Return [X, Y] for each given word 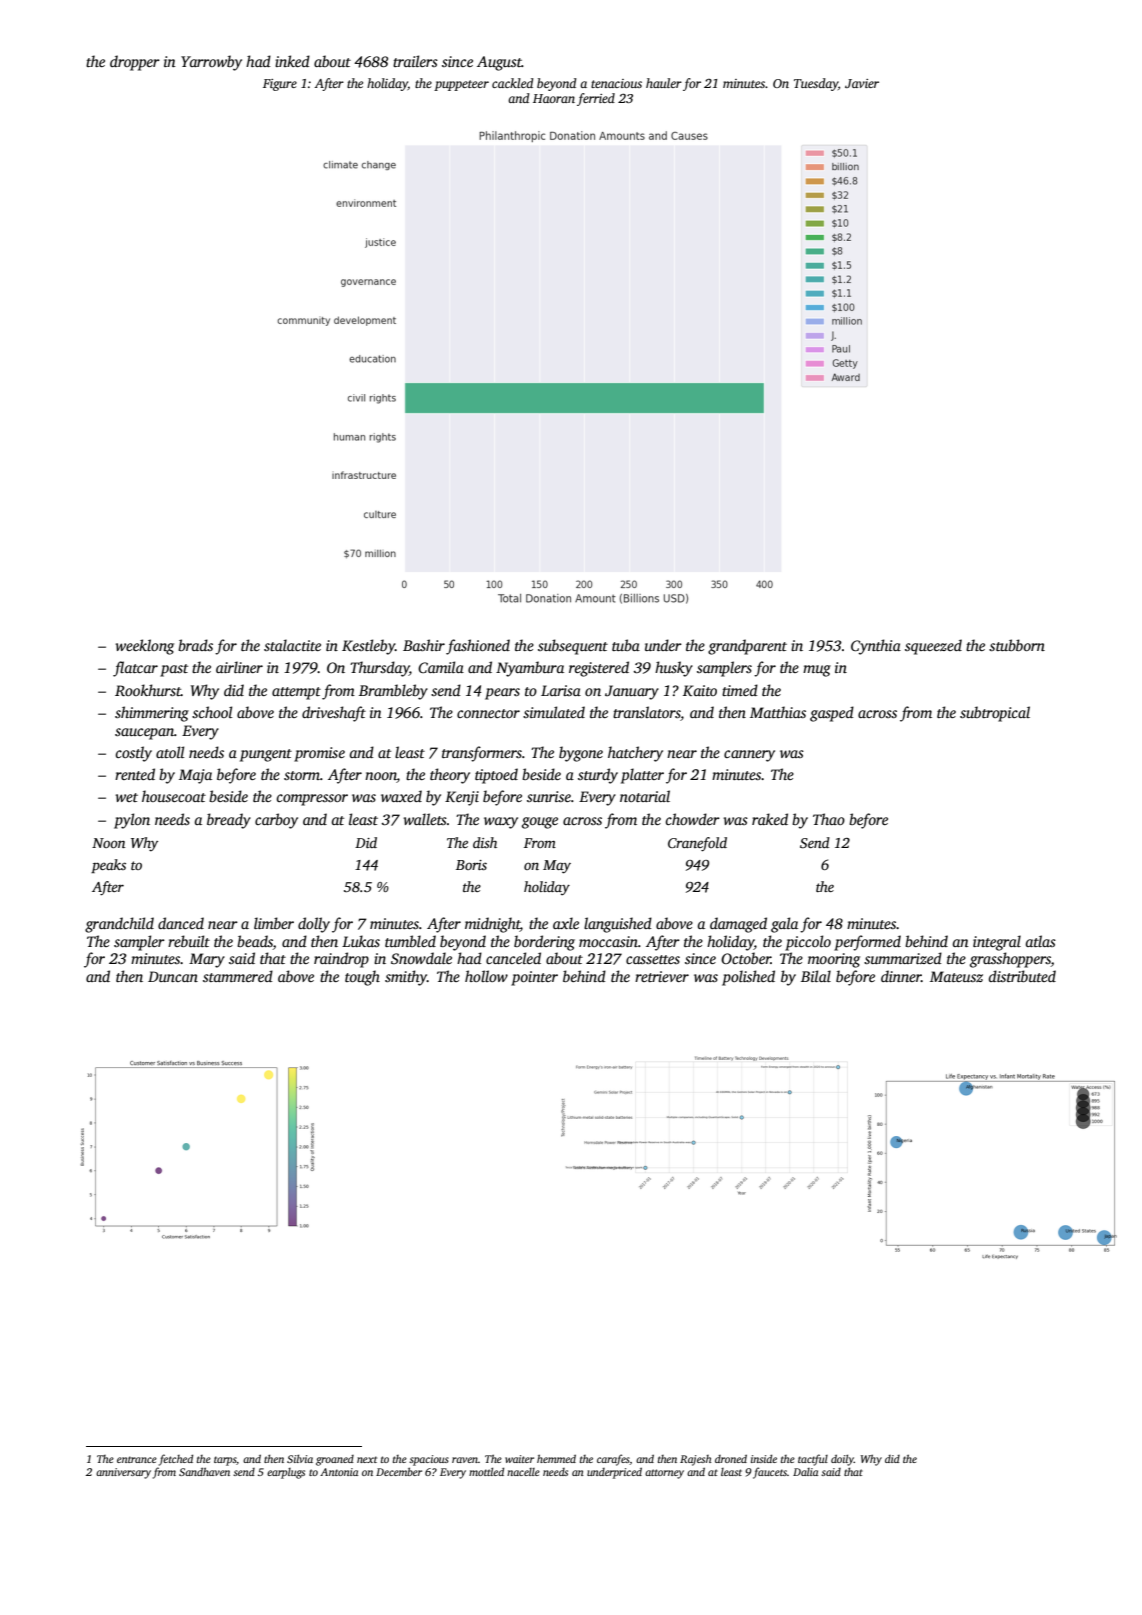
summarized [903, 958]
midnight [492, 925]
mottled [486, 1471]
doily [842, 1460]
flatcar [135, 669]
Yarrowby [211, 63]
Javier [862, 83]
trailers [415, 61]
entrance [137, 1459]
